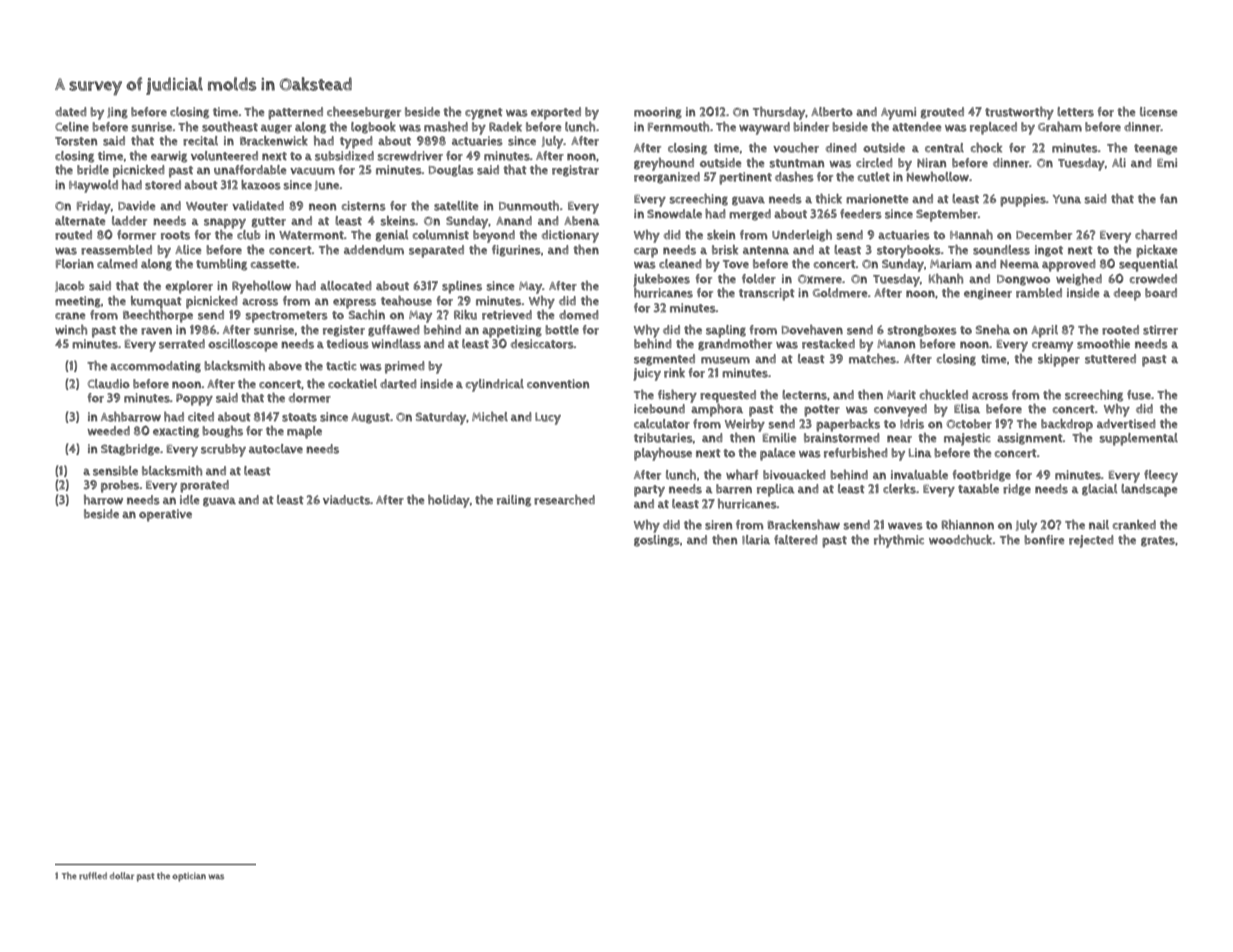  What do you see at coordinates (462, 287) in the screenshot?
I see `splines` at bounding box center [462, 287].
